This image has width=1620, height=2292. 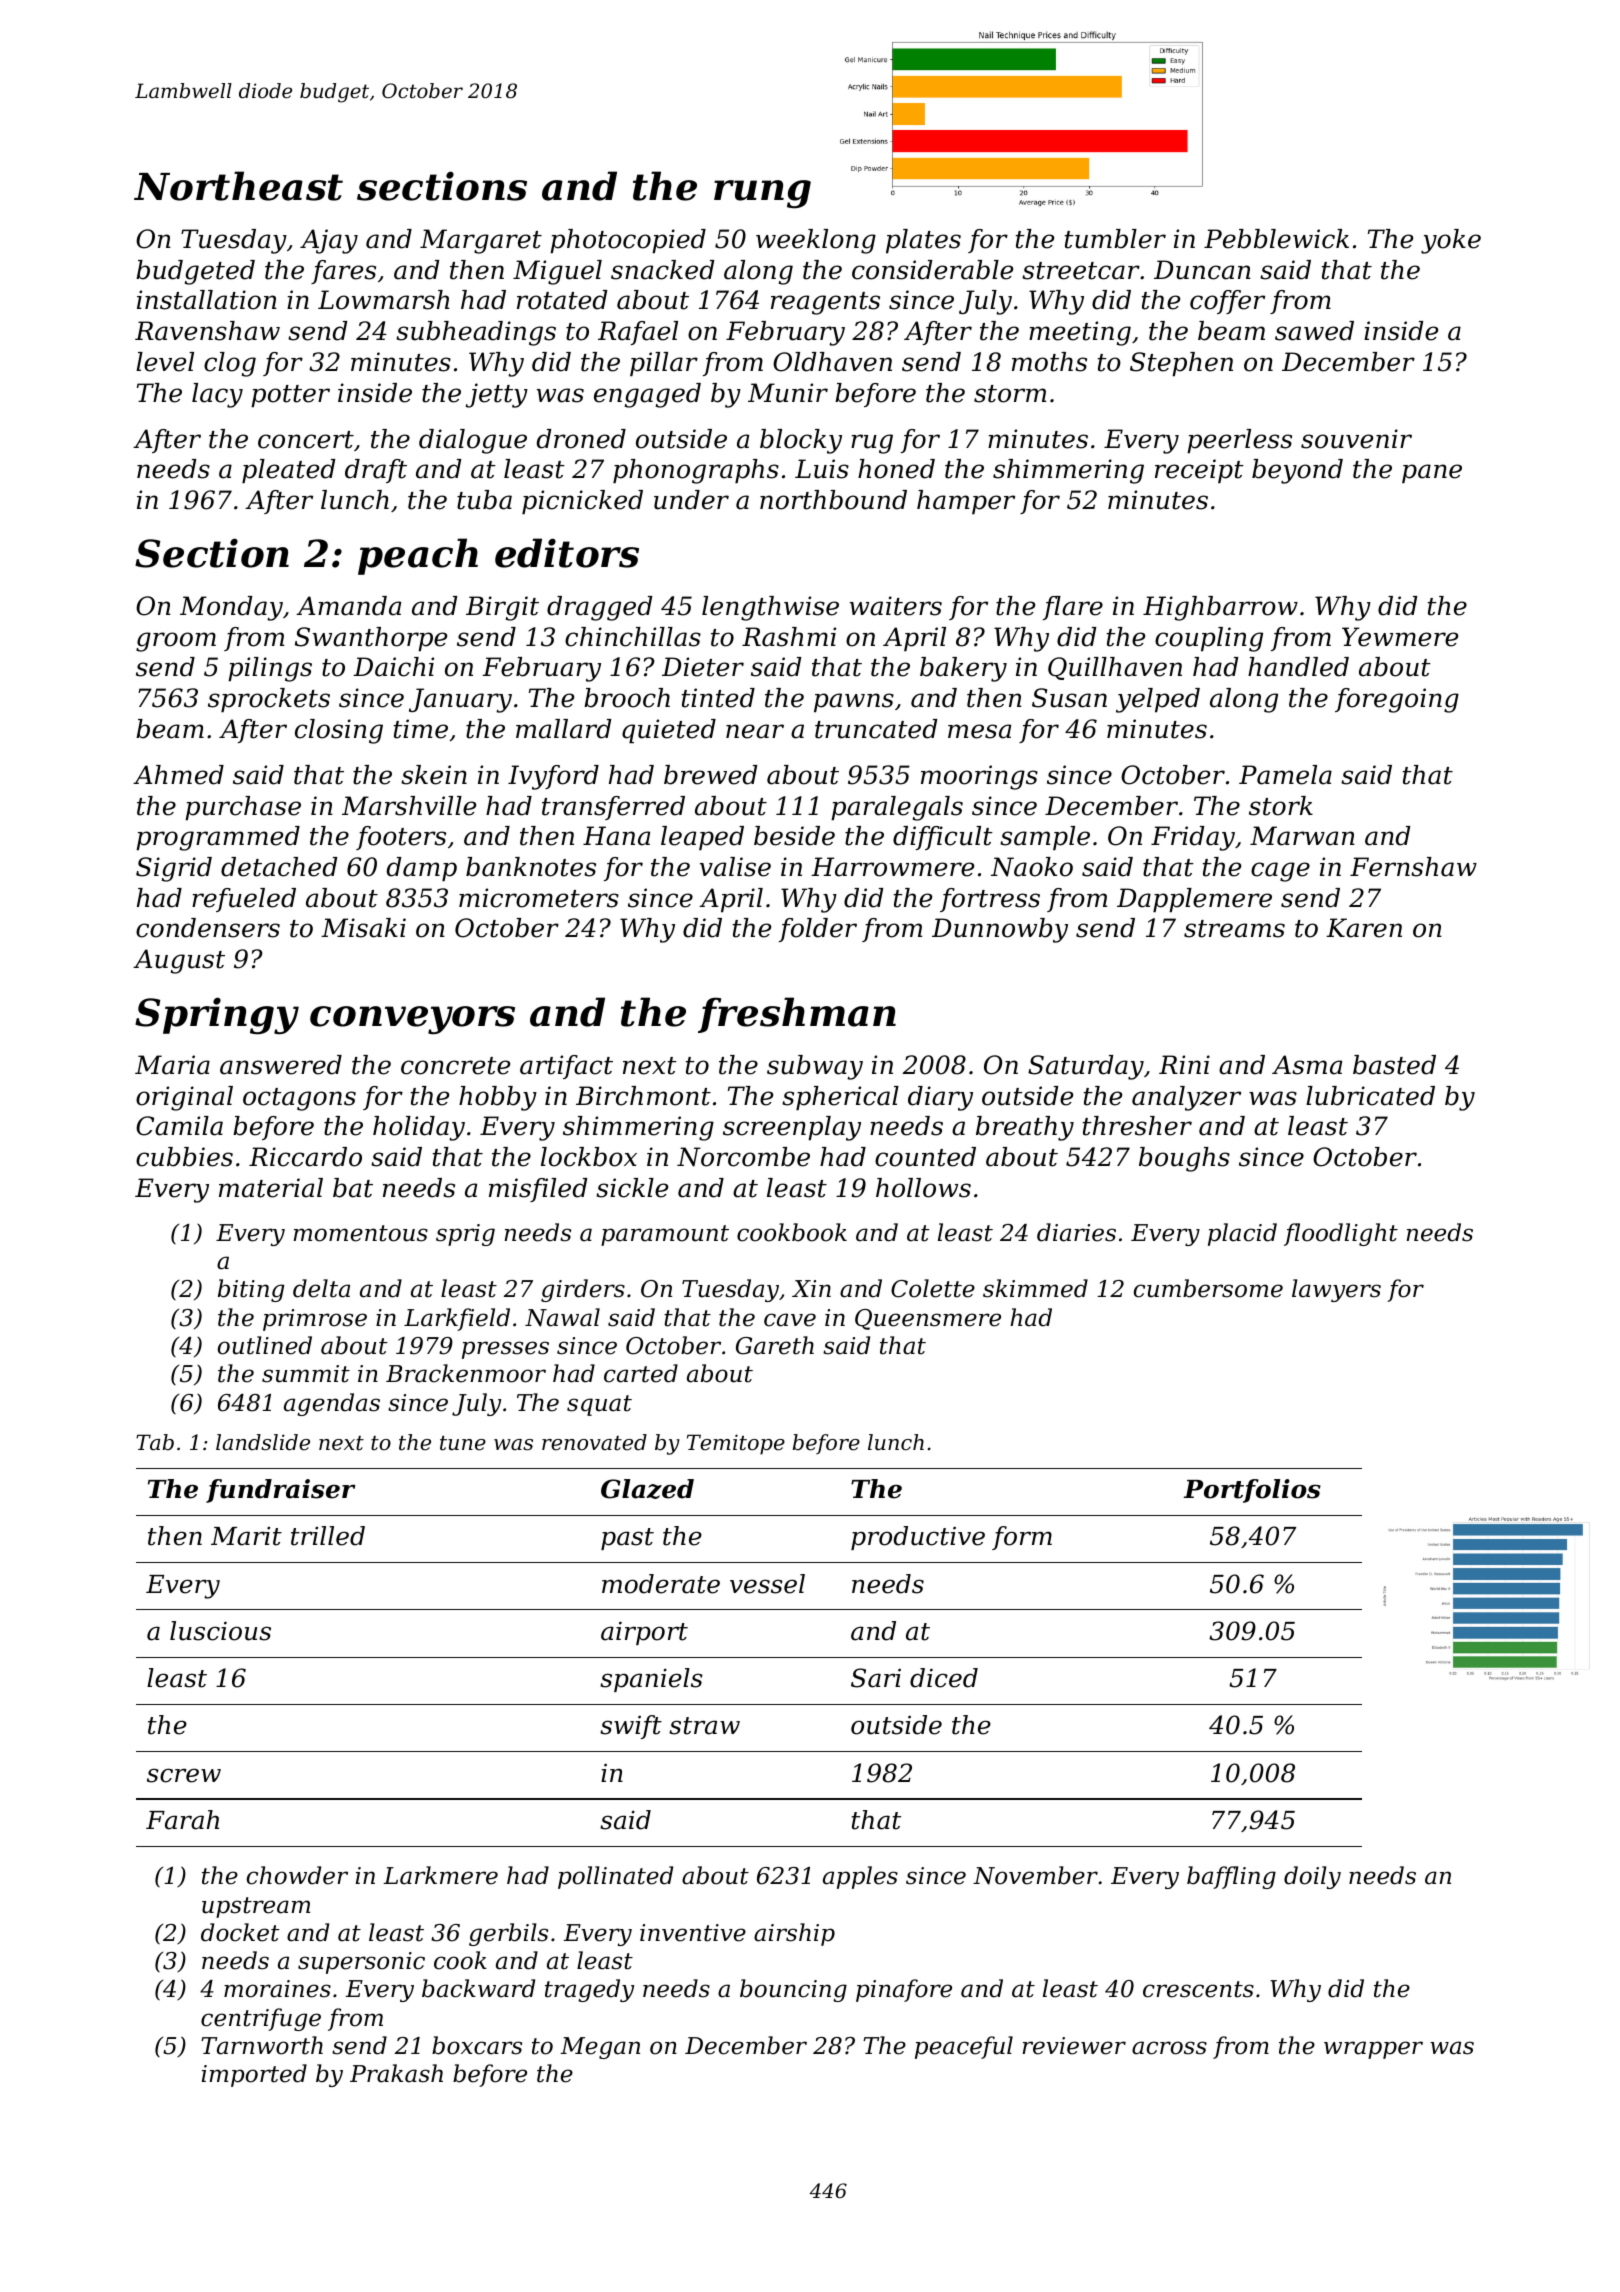 What do you see at coordinates (1364, 928) in the image?
I see `Karen` at bounding box center [1364, 928].
